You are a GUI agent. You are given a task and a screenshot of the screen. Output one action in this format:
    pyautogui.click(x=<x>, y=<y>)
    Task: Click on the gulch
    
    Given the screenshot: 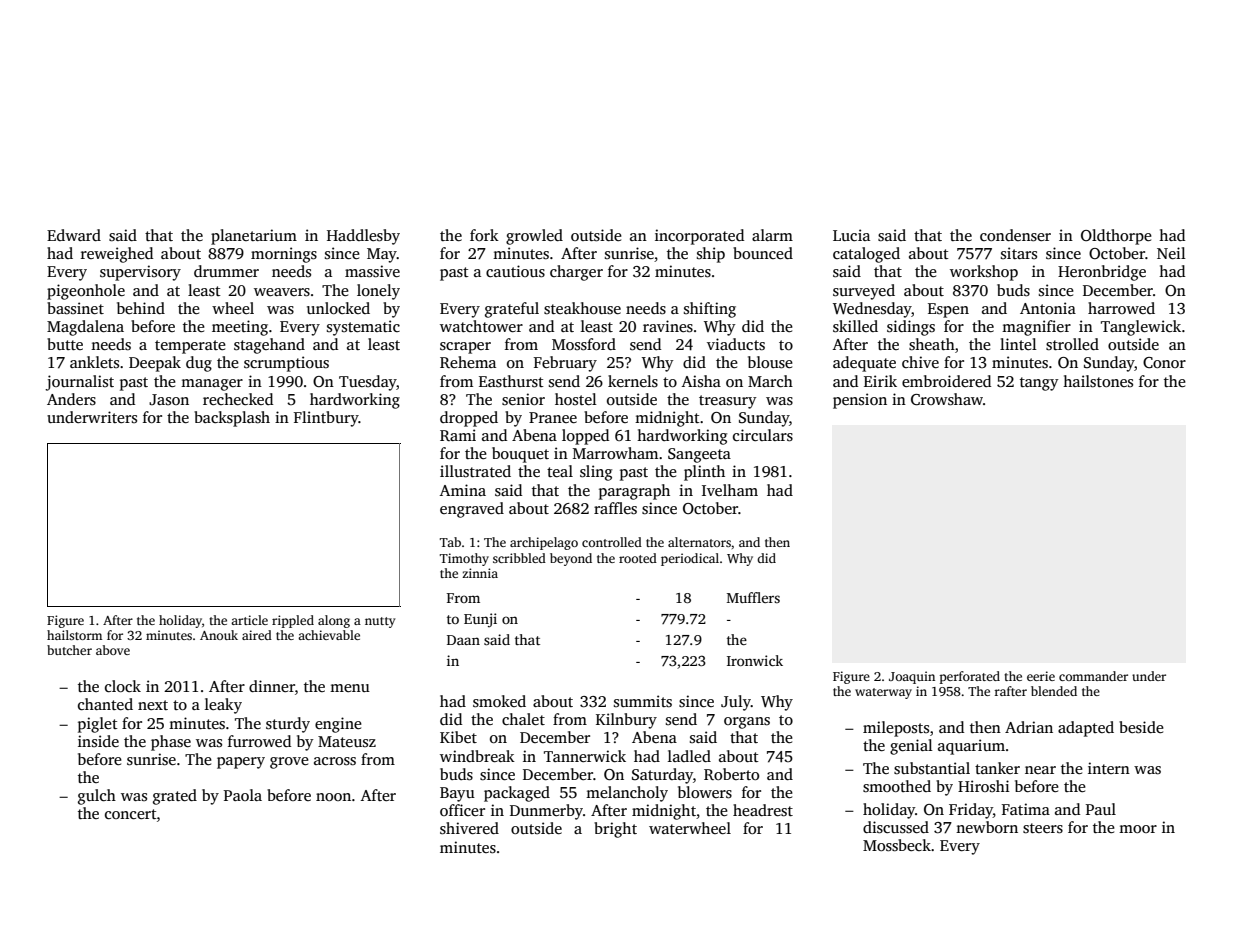 What is the action you would take?
    pyautogui.click(x=97, y=797)
